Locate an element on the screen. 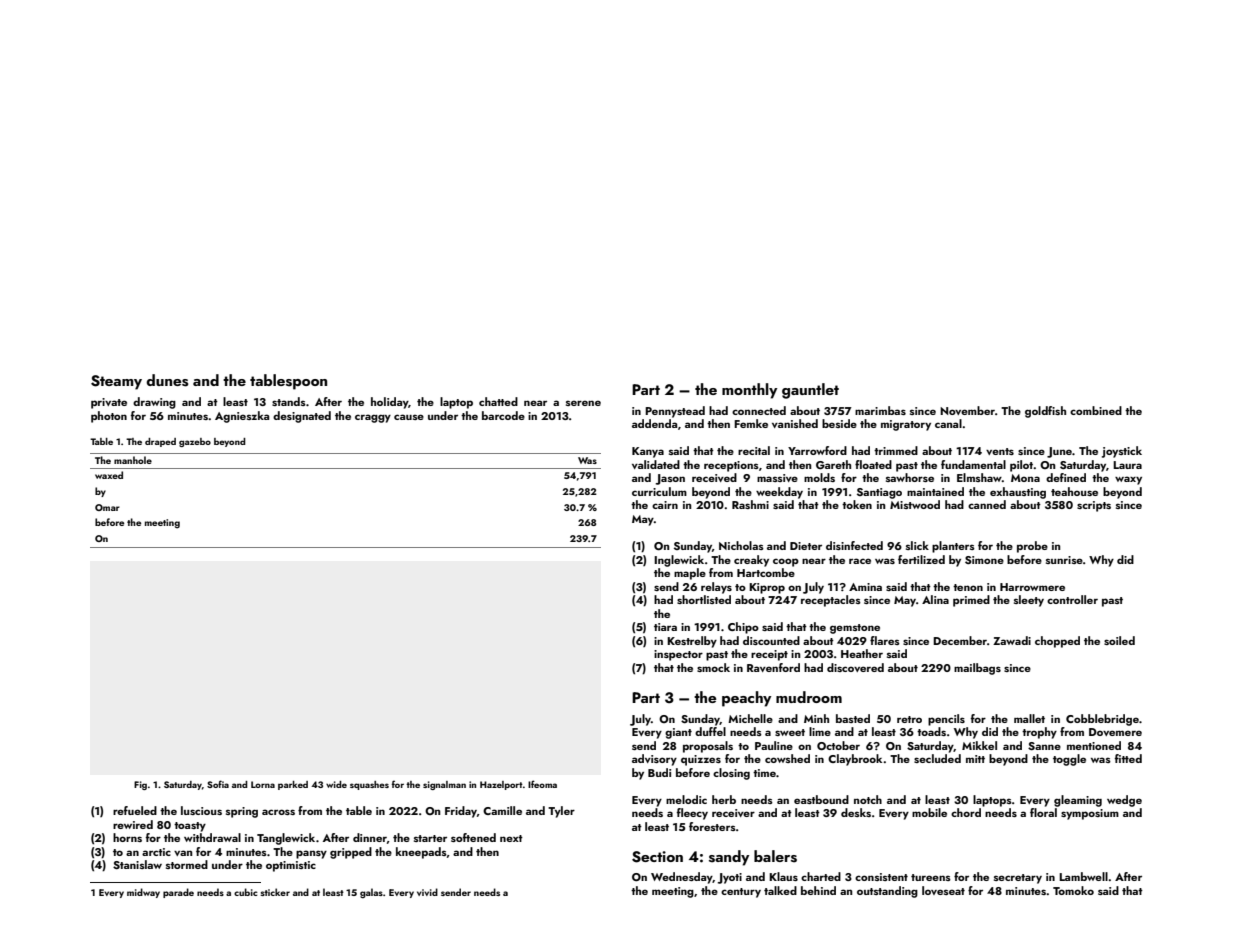  chatted is located at coordinates (498, 401).
